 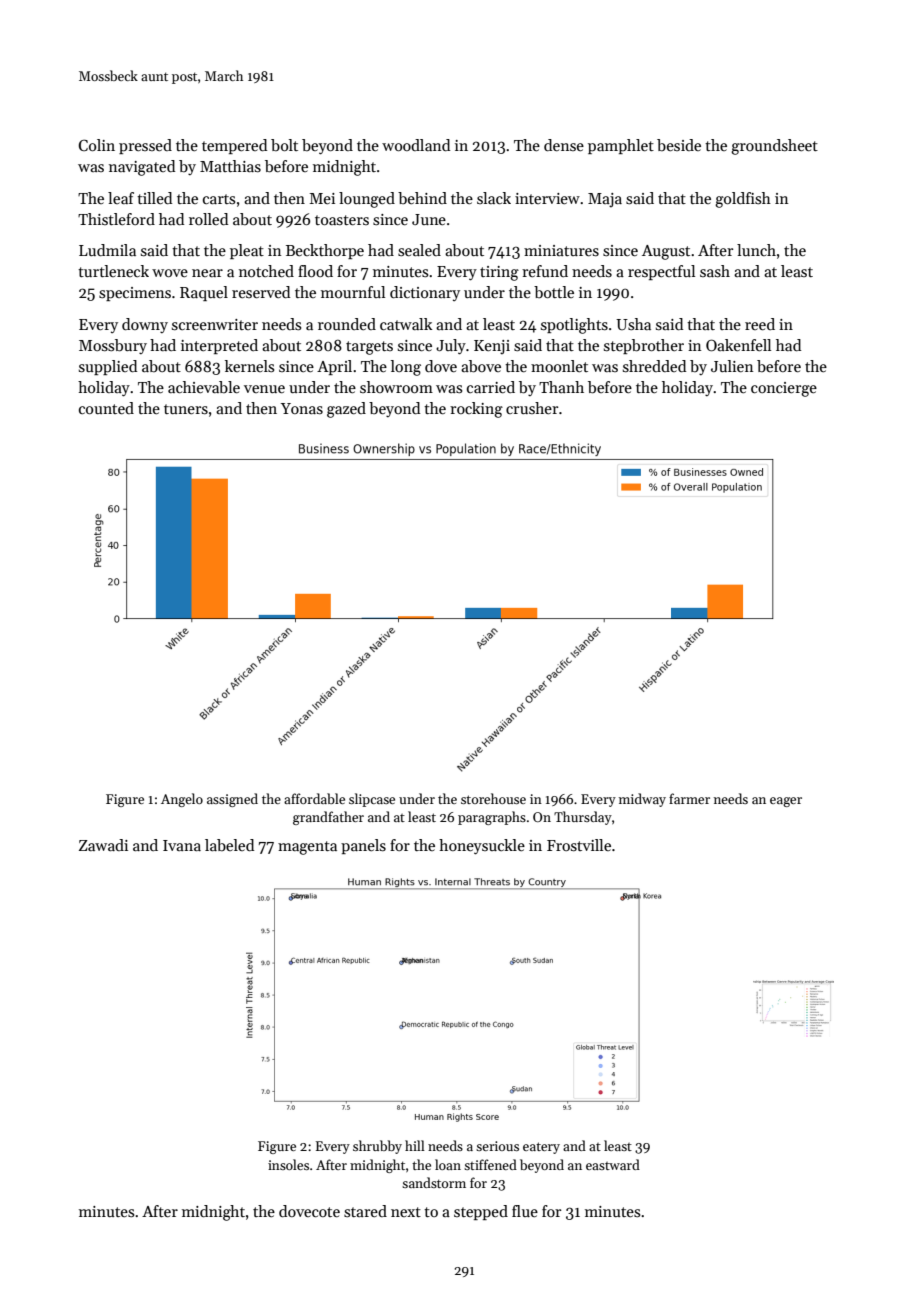 What do you see at coordinates (689, 798) in the page?
I see `farmer` at bounding box center [689, 798].
